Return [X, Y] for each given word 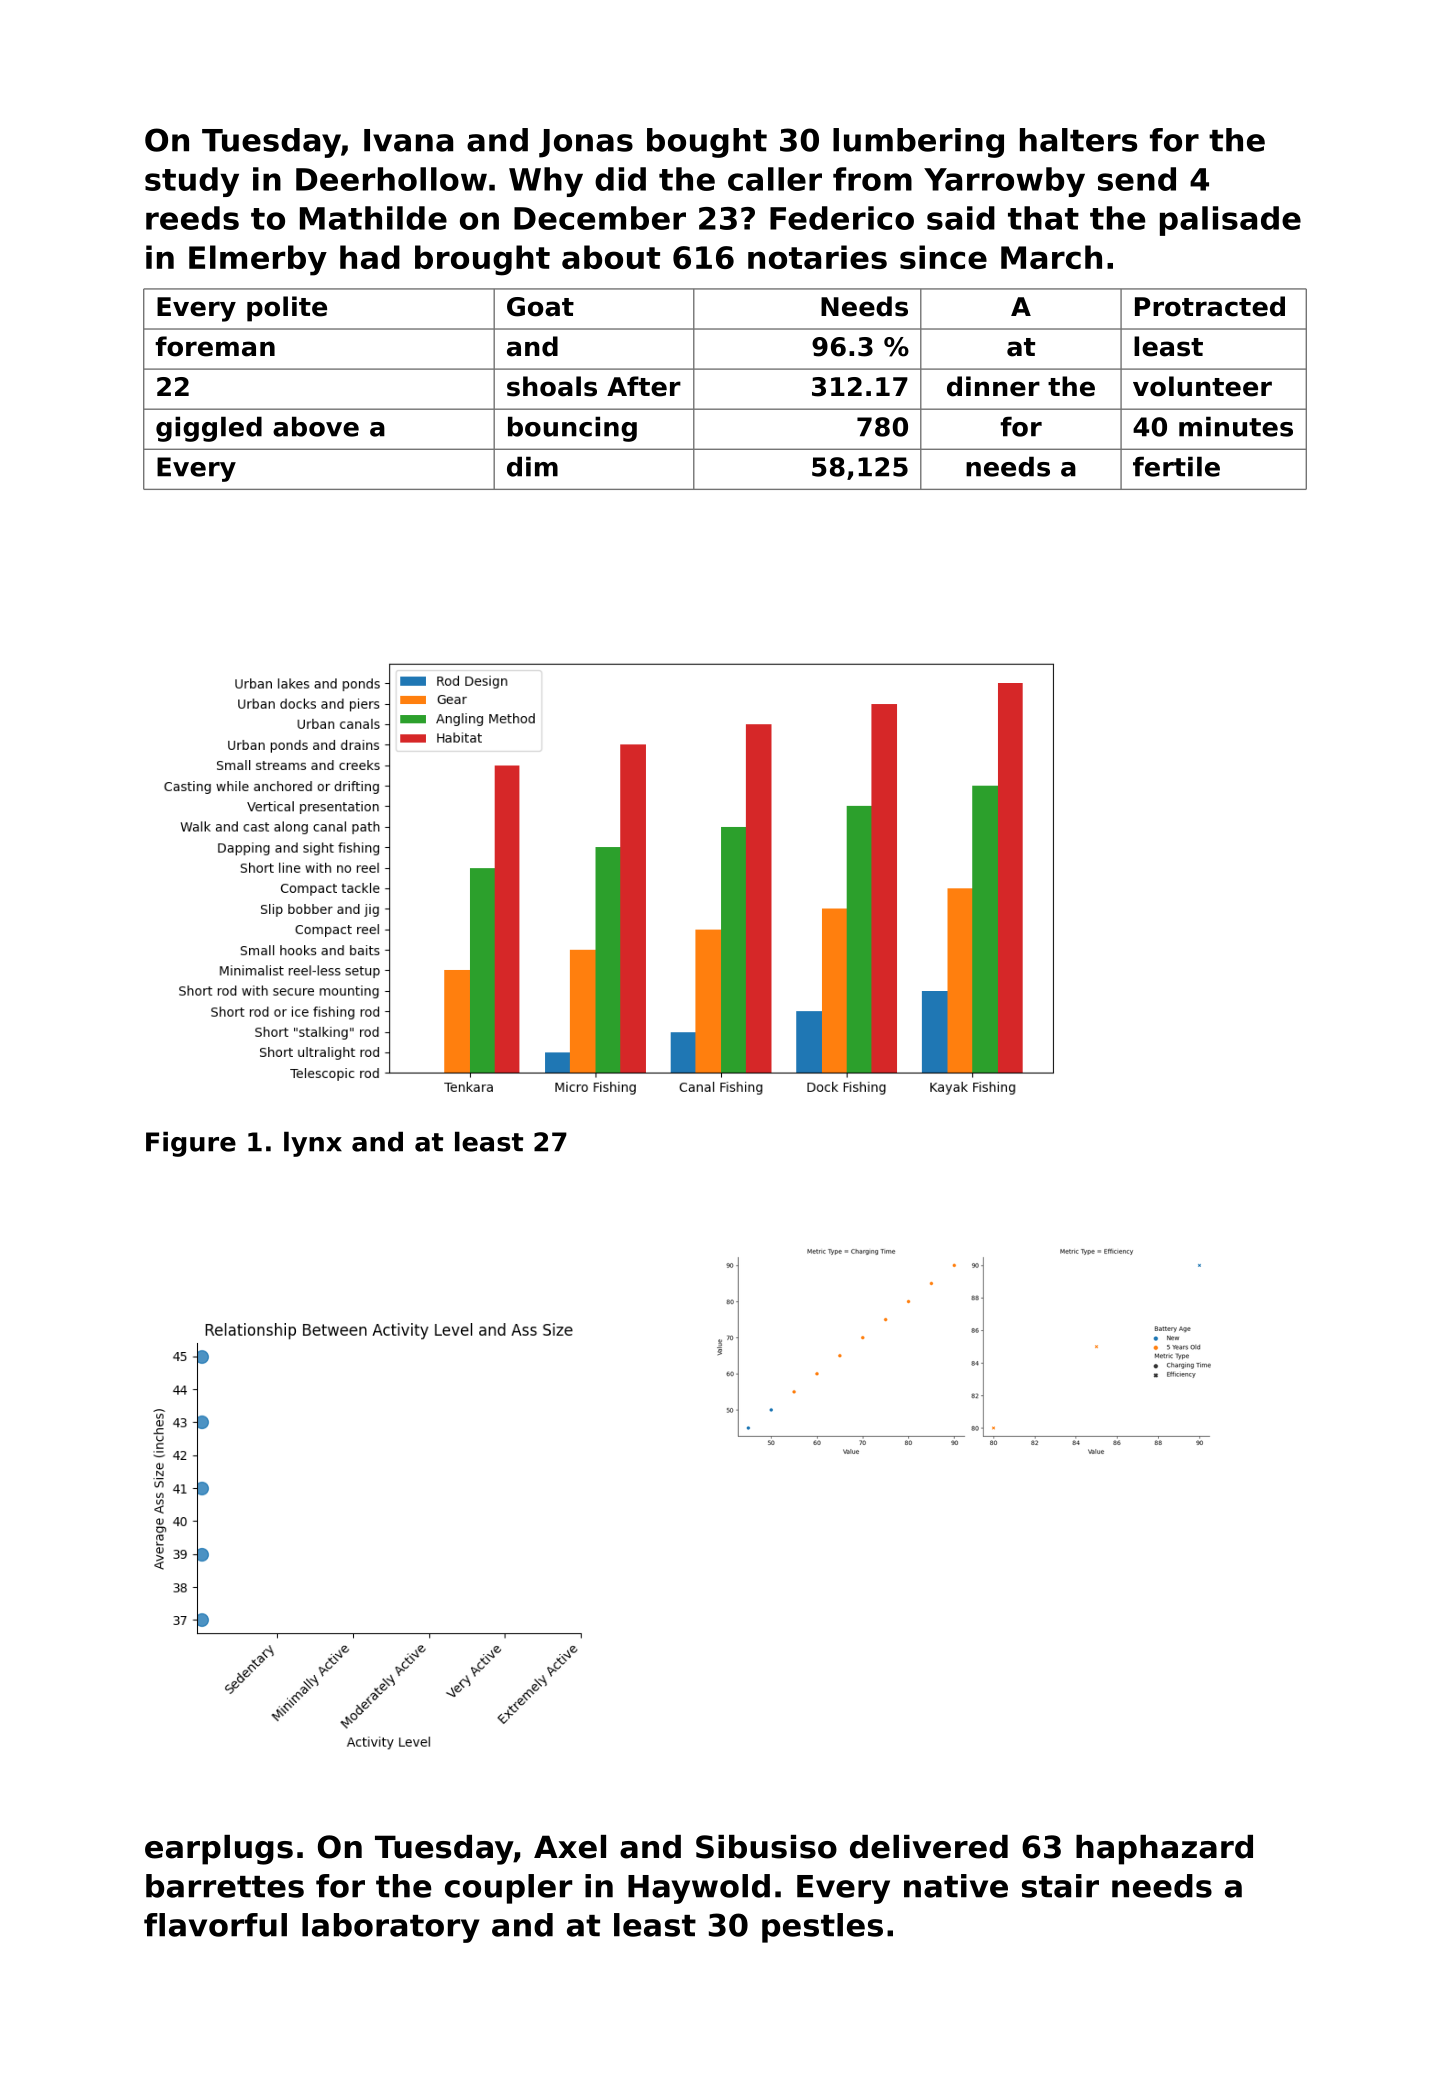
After [644, 386]
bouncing [572, 429]
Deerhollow [391, 179]
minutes [1236, 426]
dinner [993, 386]
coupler [508, 1889]
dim [532, 466]
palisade [1230, 221]
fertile [1176, 466]
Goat [540, 307]
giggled [209, 429]
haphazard [1164, 1850]
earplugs [219, 1850]
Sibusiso [766, 1847]
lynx [313, 1144]
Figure [191, 1144]
